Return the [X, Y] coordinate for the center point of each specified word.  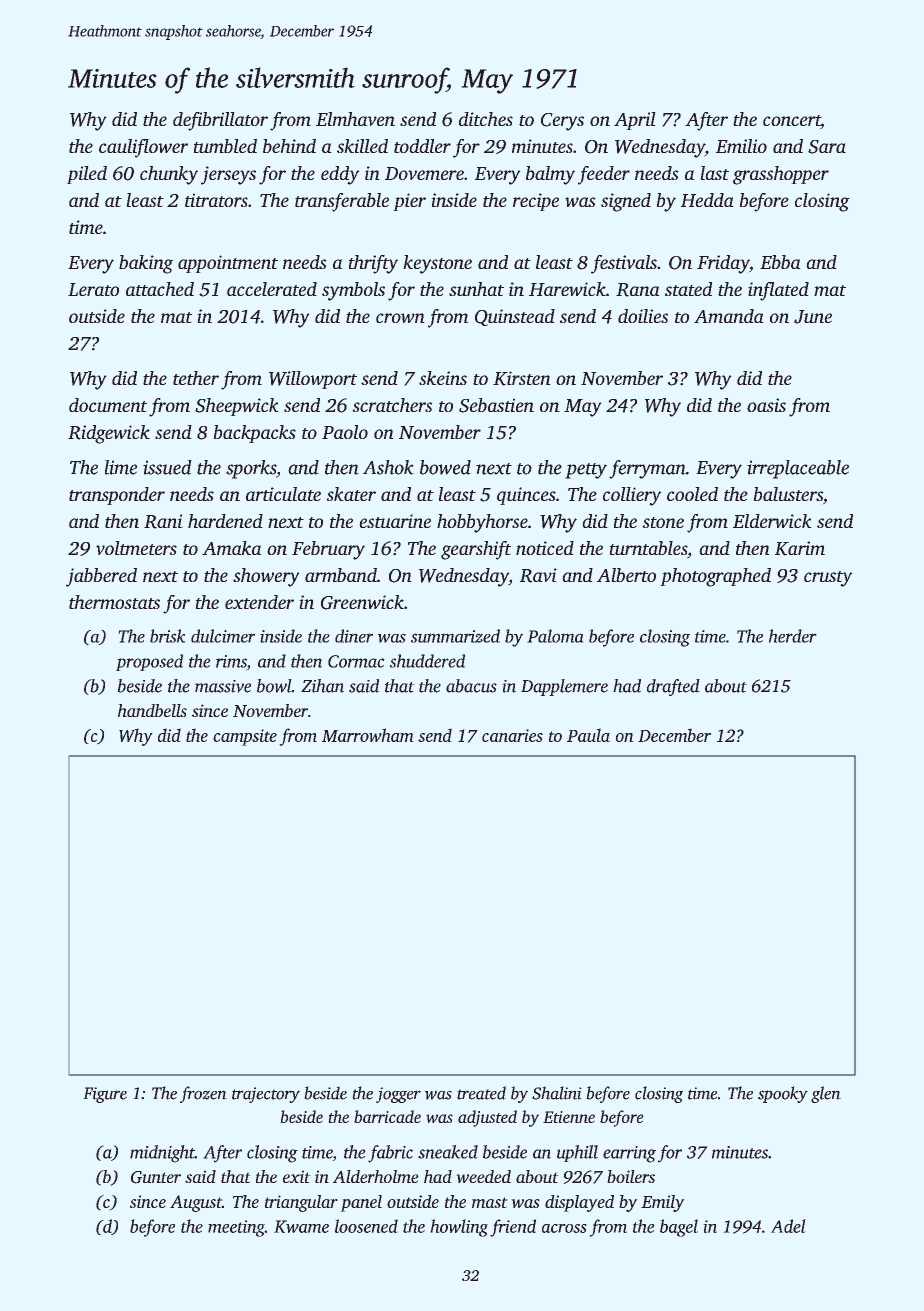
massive [223, 686]
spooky [783, 1094]
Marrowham [368, 735]
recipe [536, 202]
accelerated [272, 289]
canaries [512, 735]
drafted [673, 687]
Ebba [780, 262]
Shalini [557, 1093]
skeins [443, 378]
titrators [216, 200]
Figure [105, 1095]
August [196, 1203]
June [813, 317]
